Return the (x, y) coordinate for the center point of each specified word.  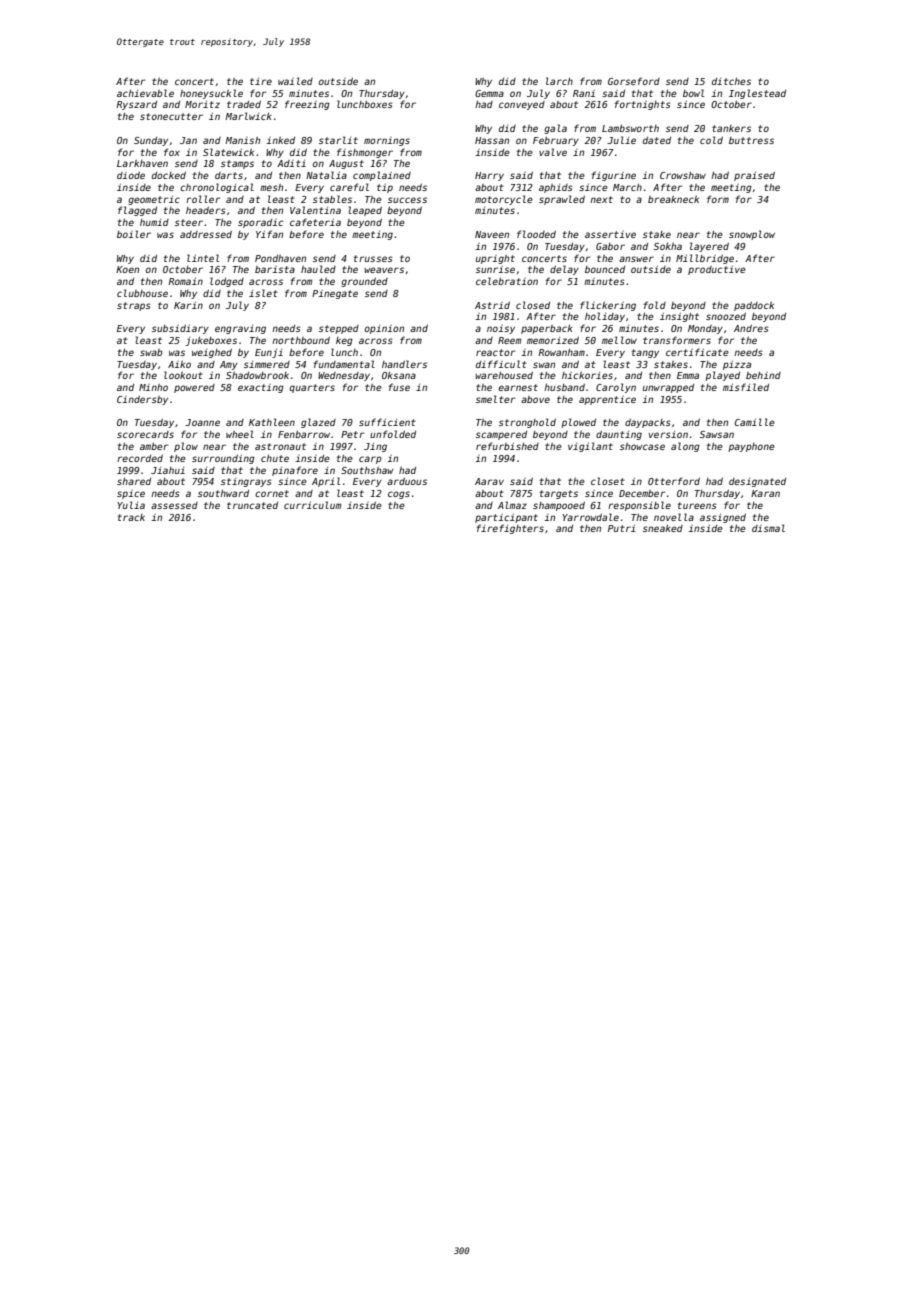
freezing (307, 105)
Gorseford (634, 81)
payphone (751, 447)
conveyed (522, 105)
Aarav (489, 481)
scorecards (145, 434)
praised (754, 176)
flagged (137, 211)
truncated (252, 505)
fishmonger (365, 153)
